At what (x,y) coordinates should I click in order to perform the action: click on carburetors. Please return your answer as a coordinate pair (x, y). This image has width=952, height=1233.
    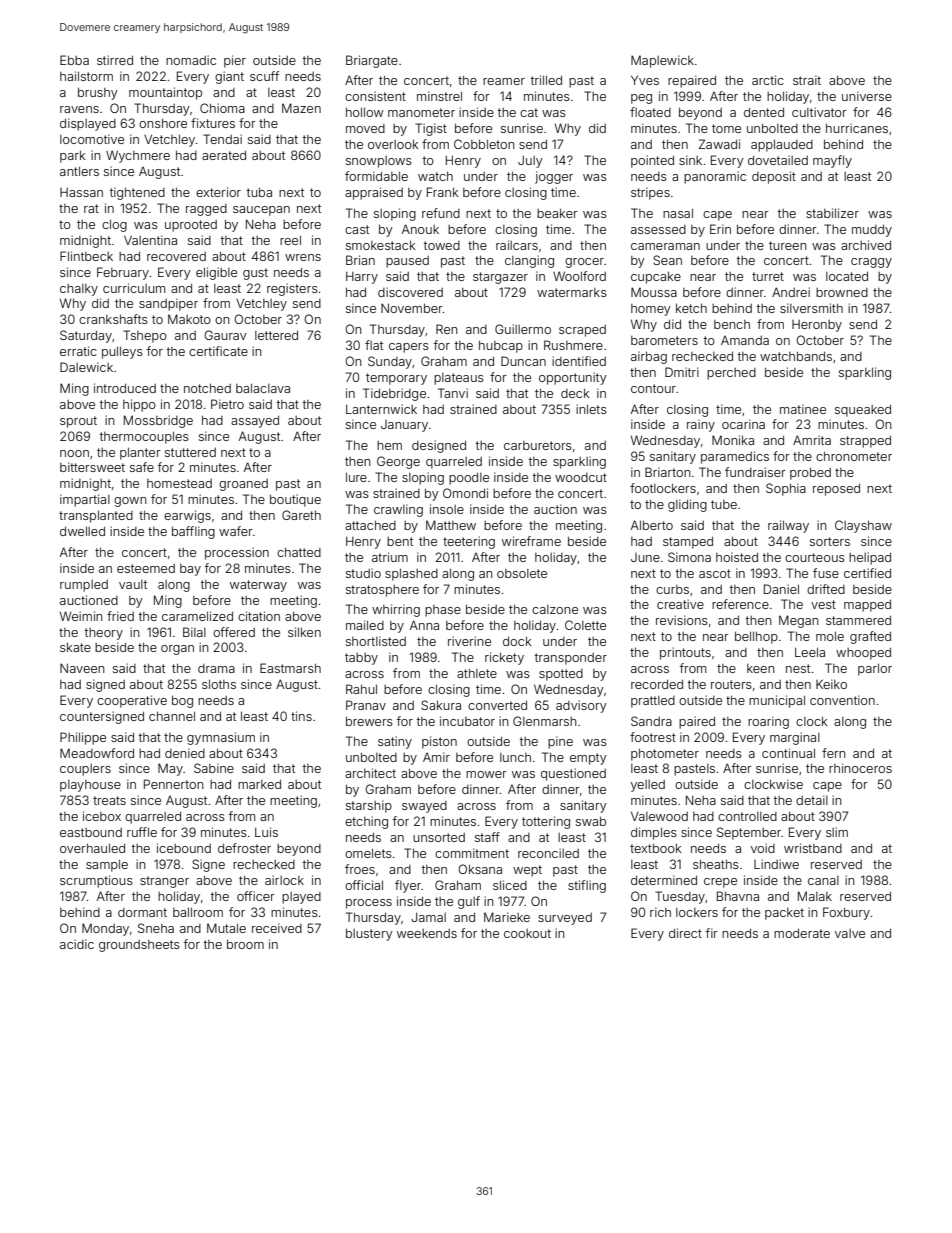
    Looking at the image, I should click on (538, 445).
